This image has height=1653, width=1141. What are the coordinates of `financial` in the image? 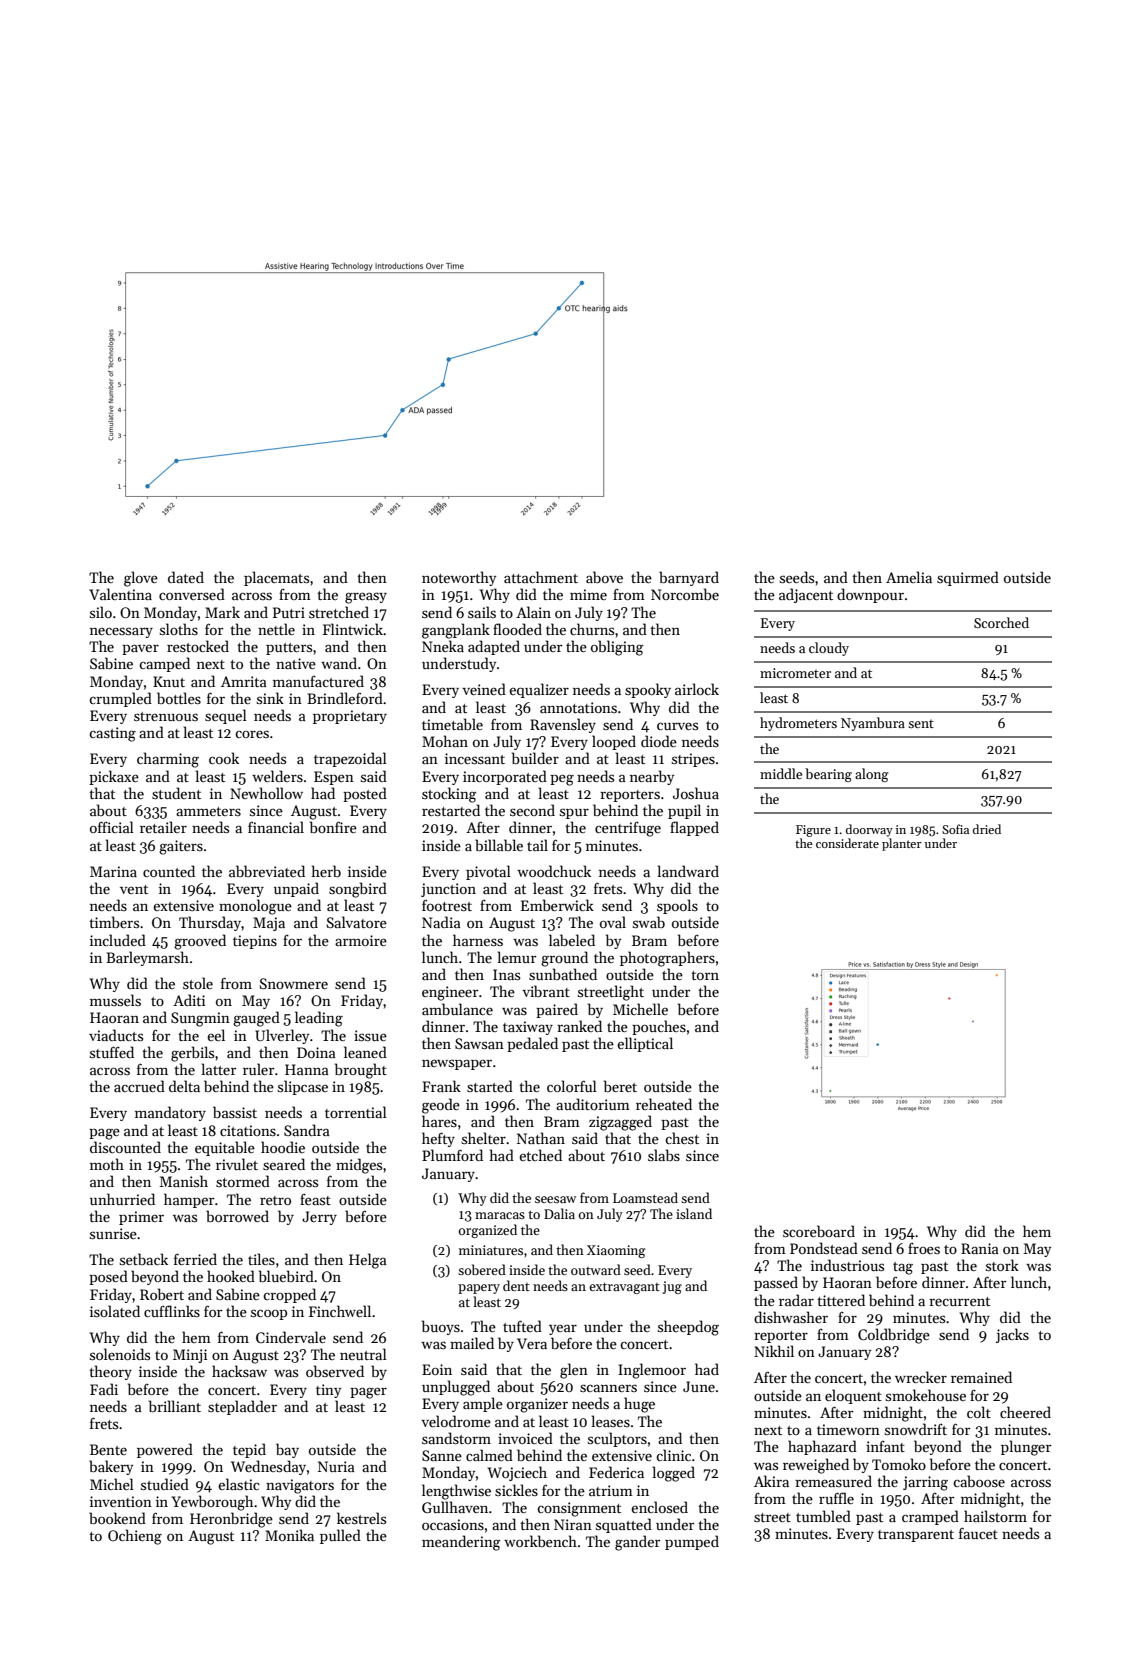 It's located at (276, 827).
